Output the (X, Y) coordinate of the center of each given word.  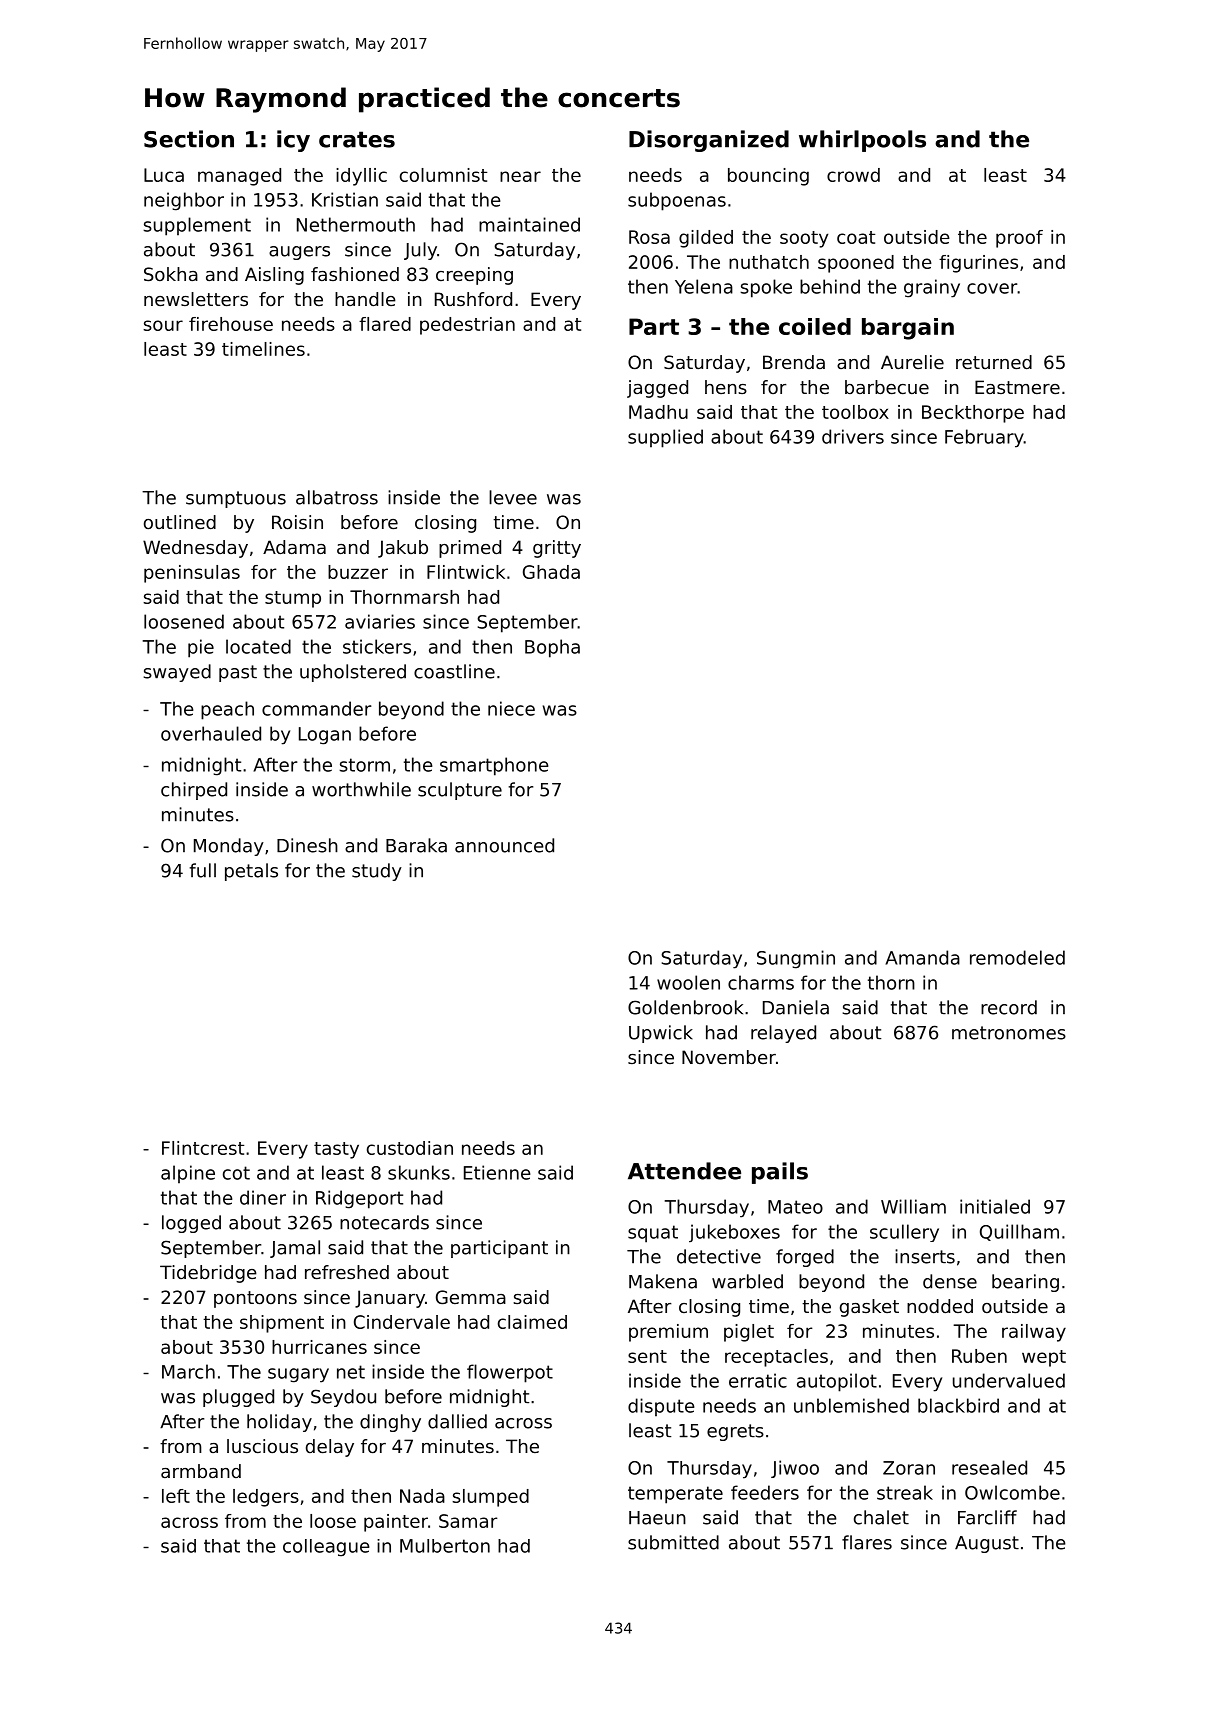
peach (227, 710)
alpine (188, 1174)
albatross (337, 497)
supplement (197, 226)
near (520, 176)
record (1009, 1007)
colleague (326, 1548)
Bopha (552, 648)
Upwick (661, 1034)
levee (513, 497)
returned (994, 362)
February (984, 438)
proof (1019, 239)
